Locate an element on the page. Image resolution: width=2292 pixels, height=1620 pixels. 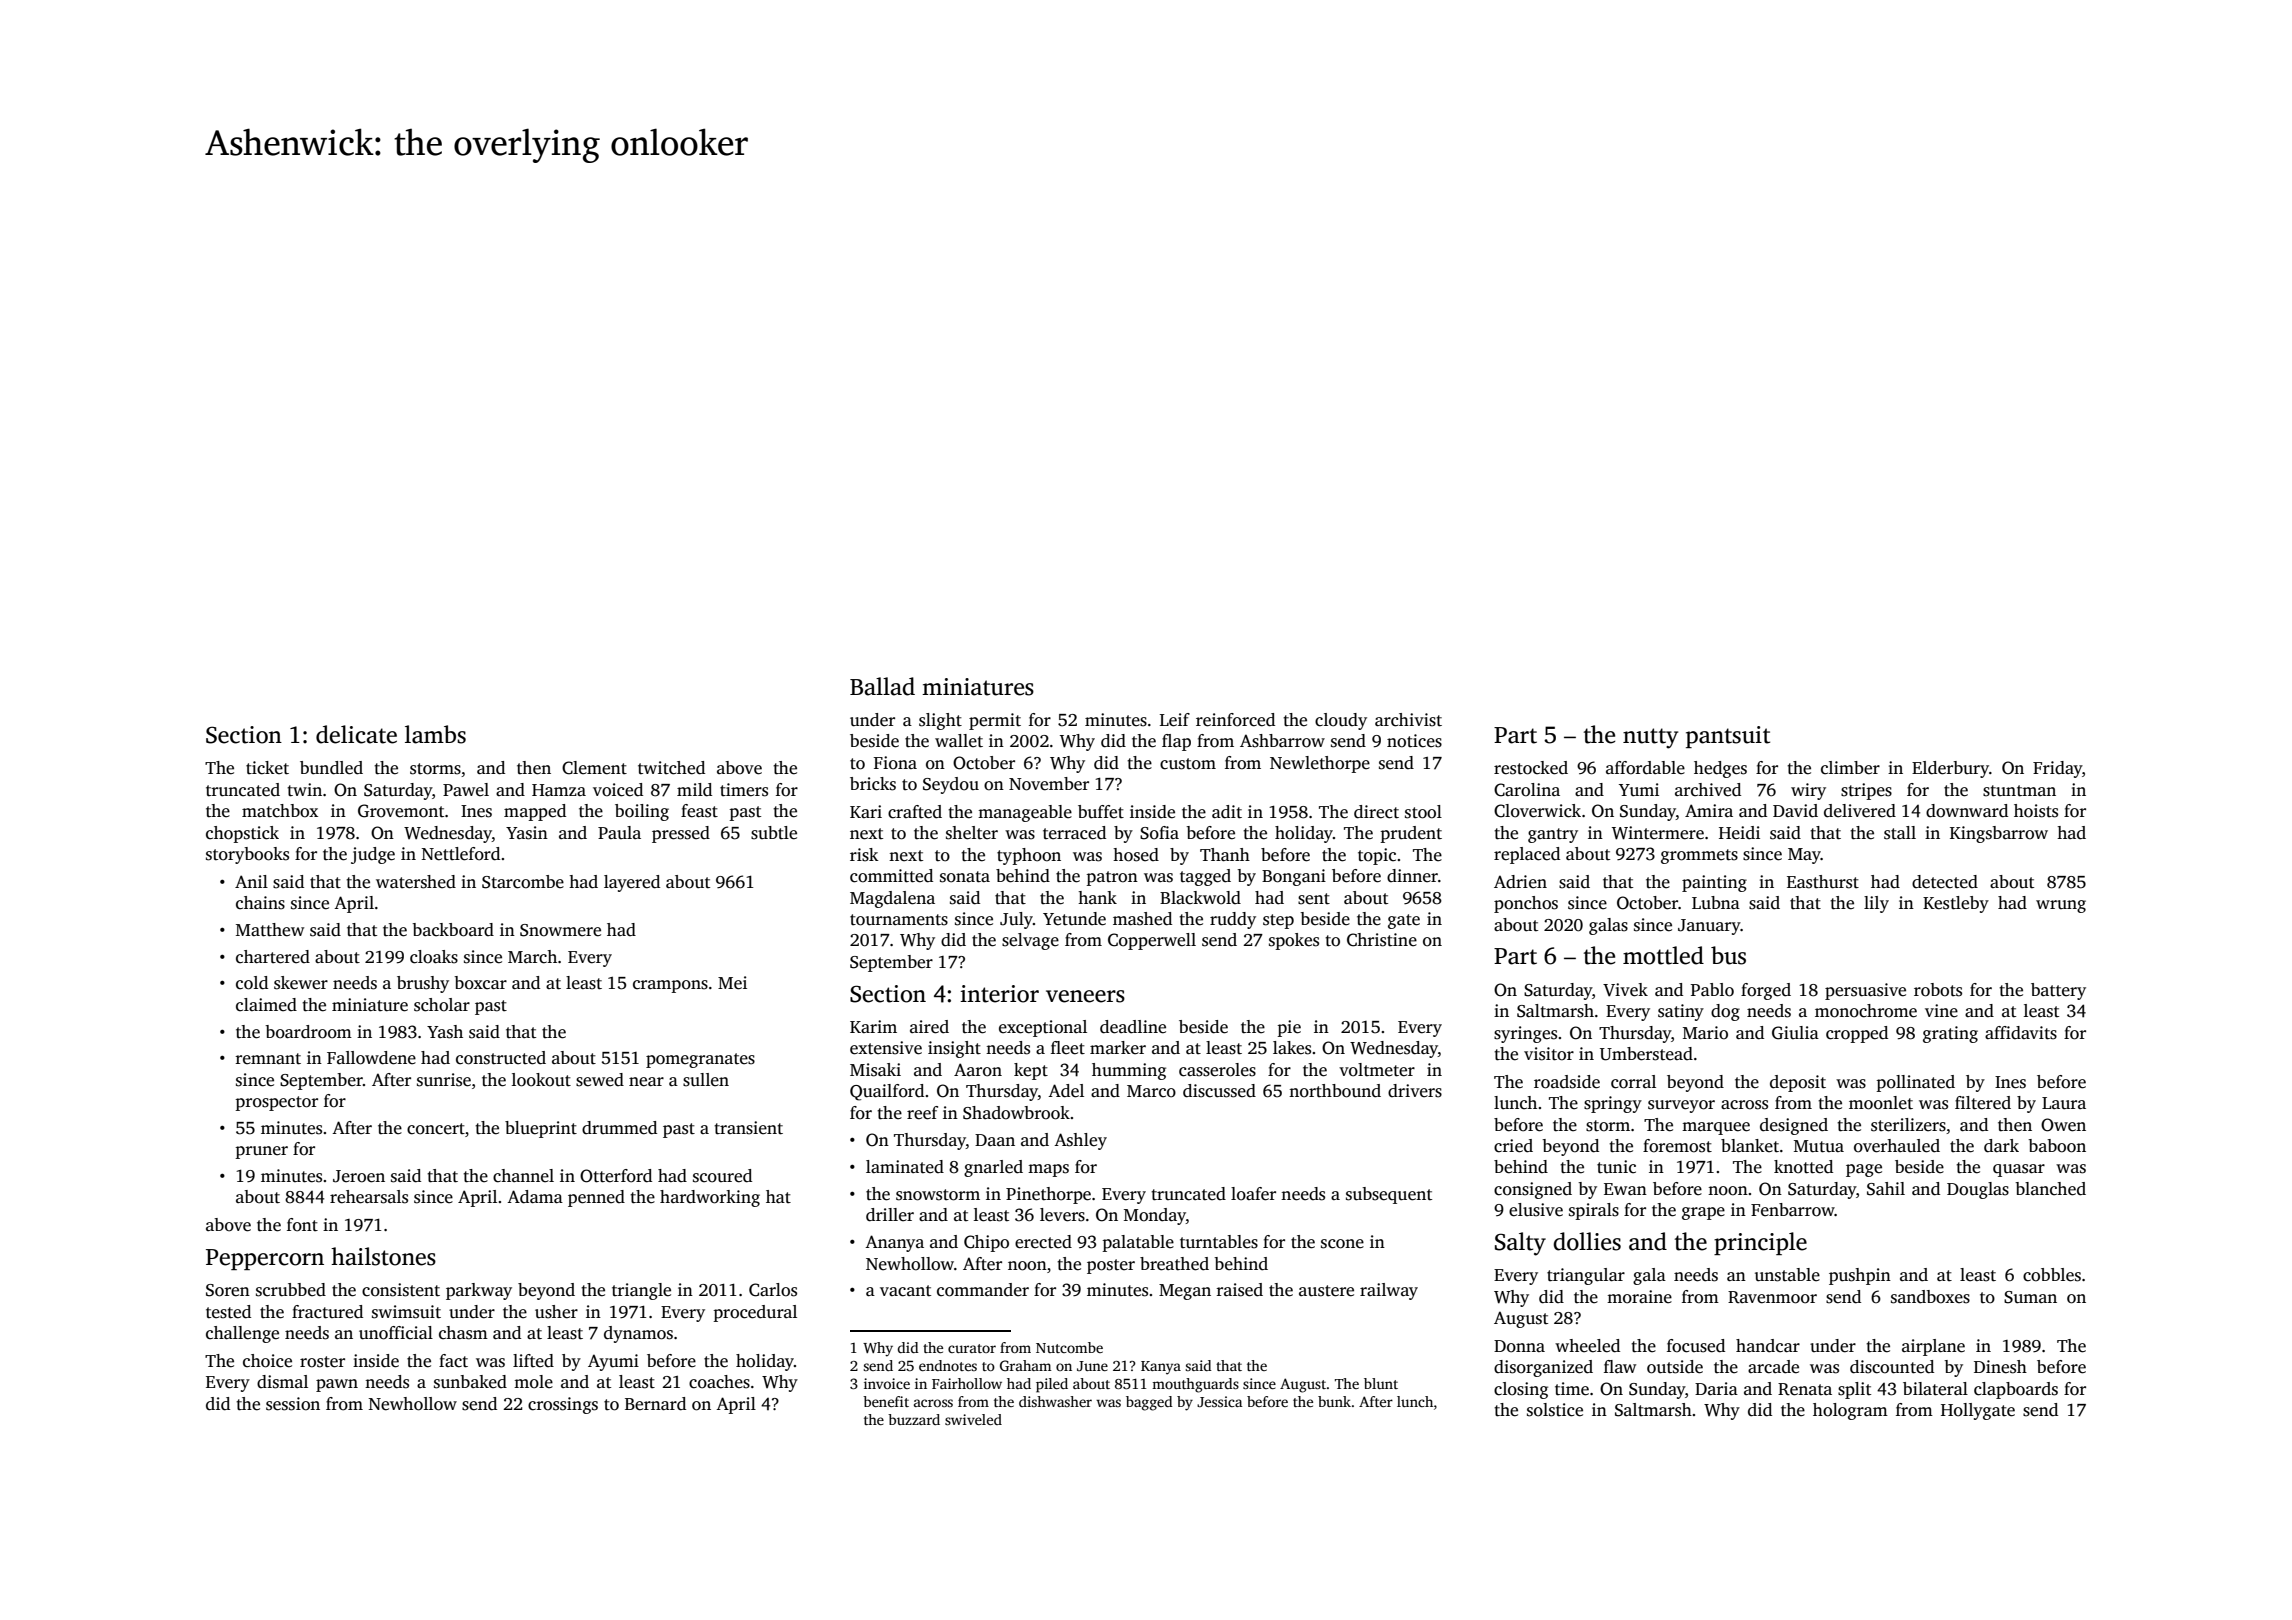
Mario is located at coordinates (1705, 1033).
